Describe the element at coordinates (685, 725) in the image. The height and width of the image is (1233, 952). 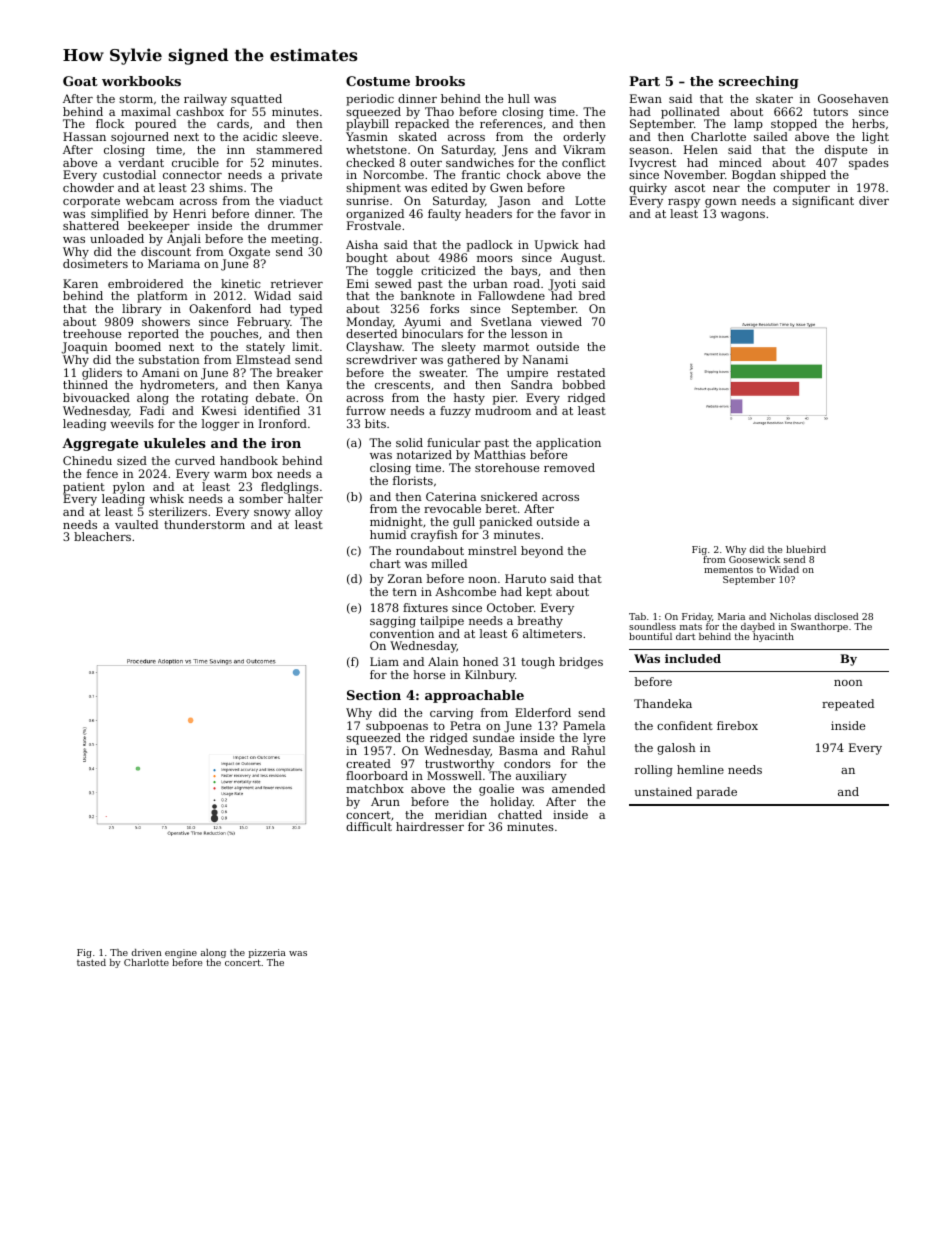
I see `confident` at that location.
